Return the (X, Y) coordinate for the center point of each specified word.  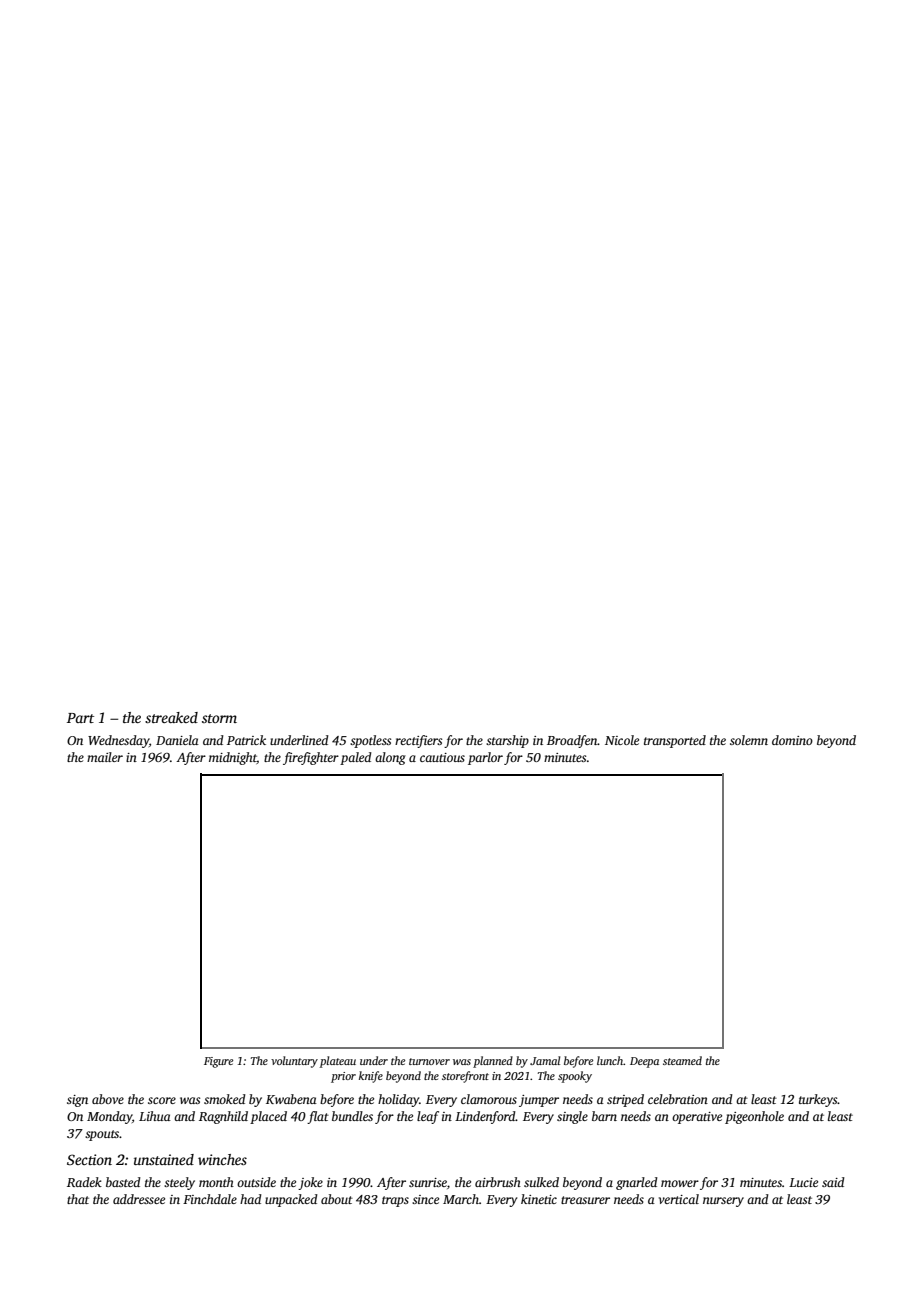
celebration (678, 1099)
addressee (139, 1199)
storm (219, 718)
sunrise (428, 1182)
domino (792, 740)
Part (80, 718)
